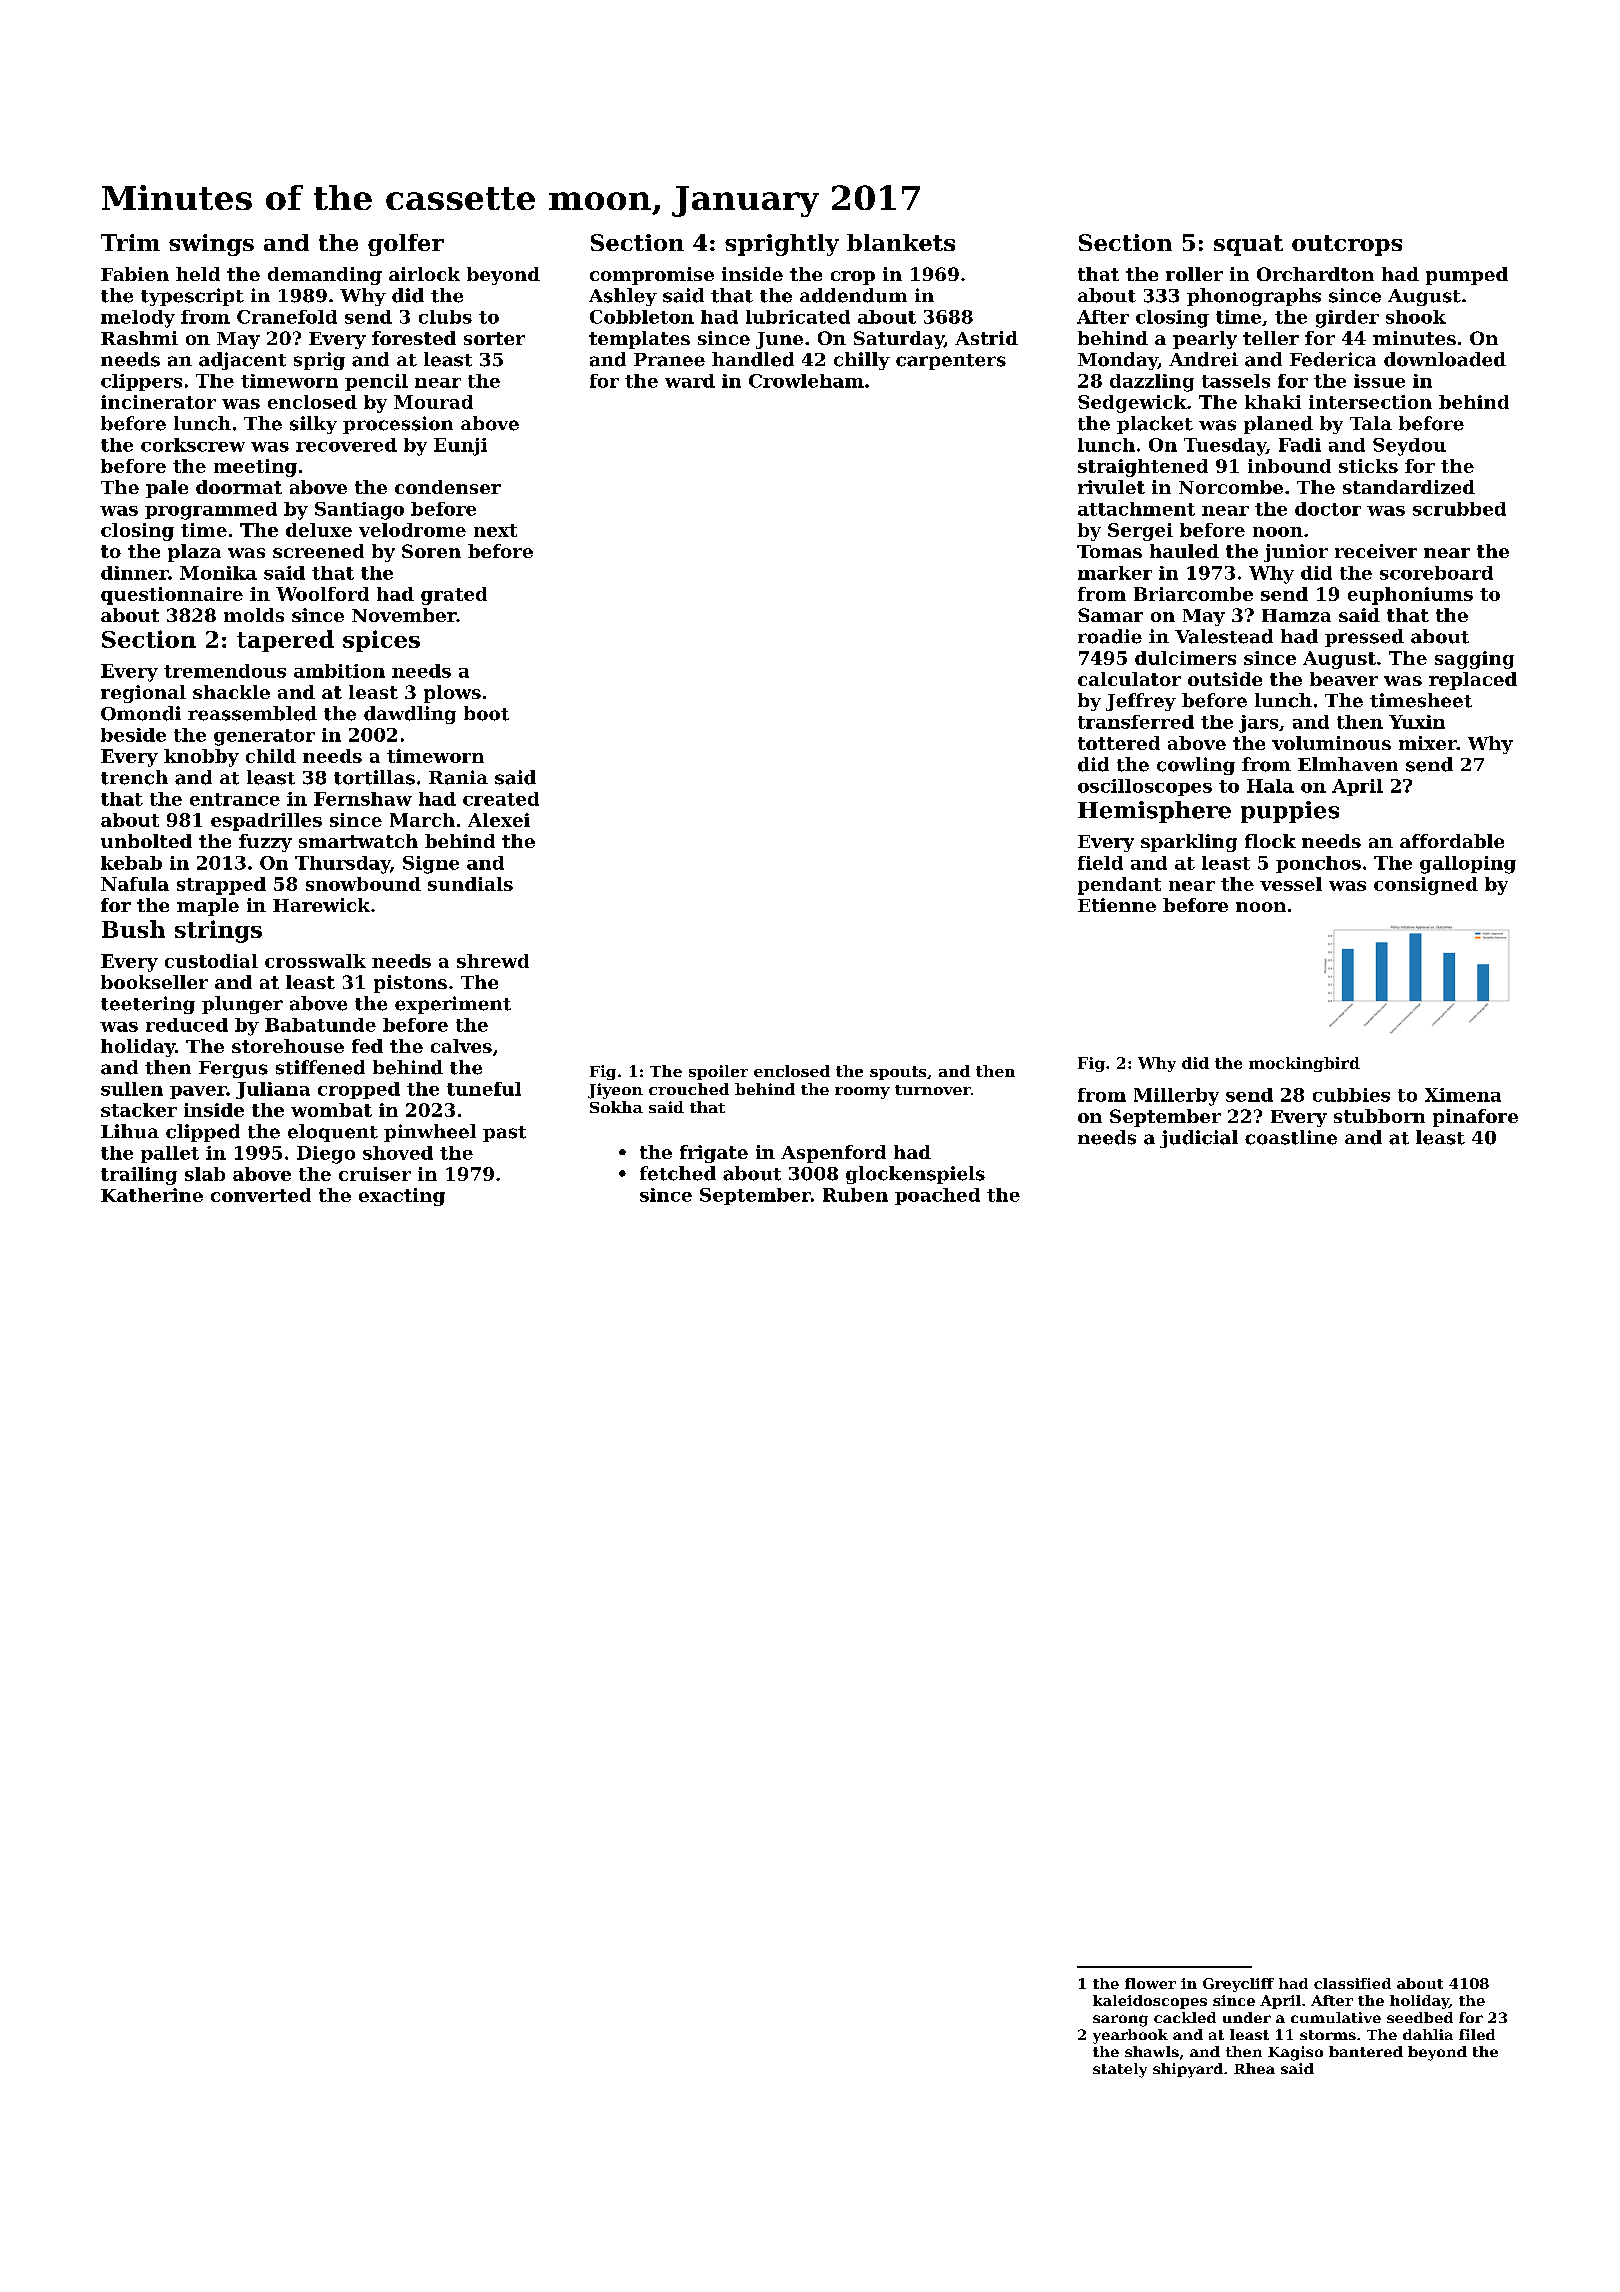  What do you see at coordinates (402, 1197) in the document?
I see `exacting` at bounding box center [402, 1197].
